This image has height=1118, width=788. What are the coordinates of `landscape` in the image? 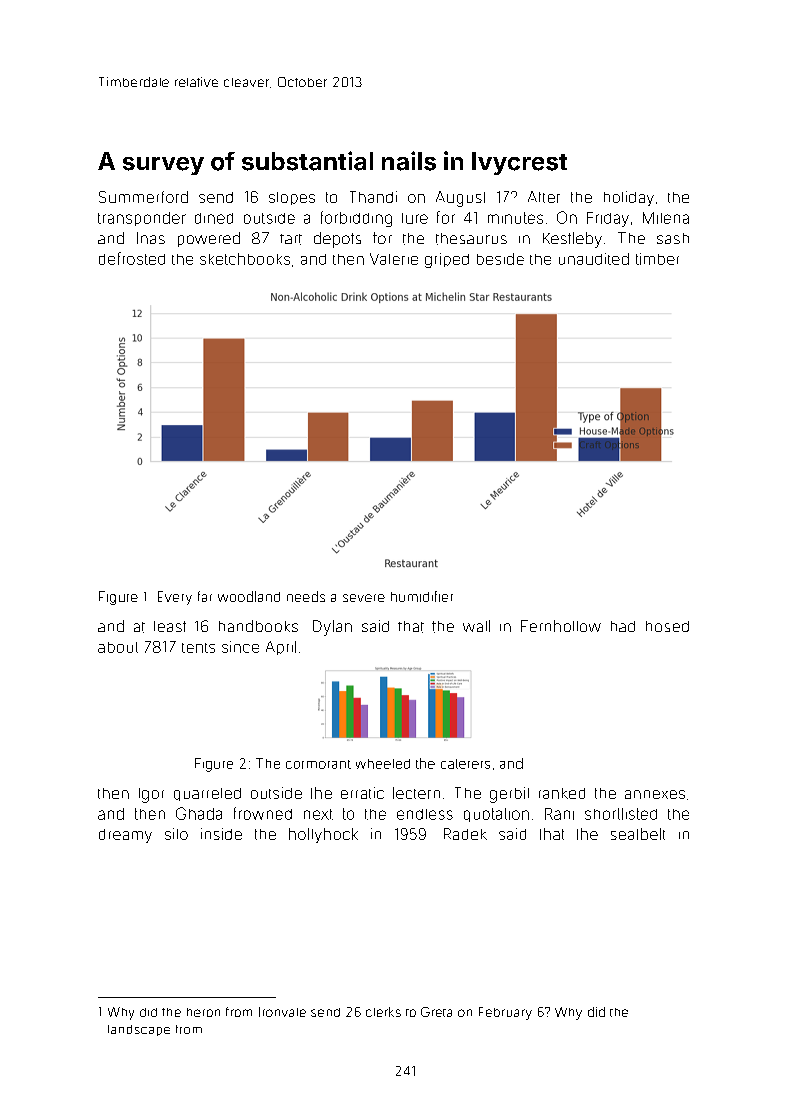 It's located at (139, 1030).
